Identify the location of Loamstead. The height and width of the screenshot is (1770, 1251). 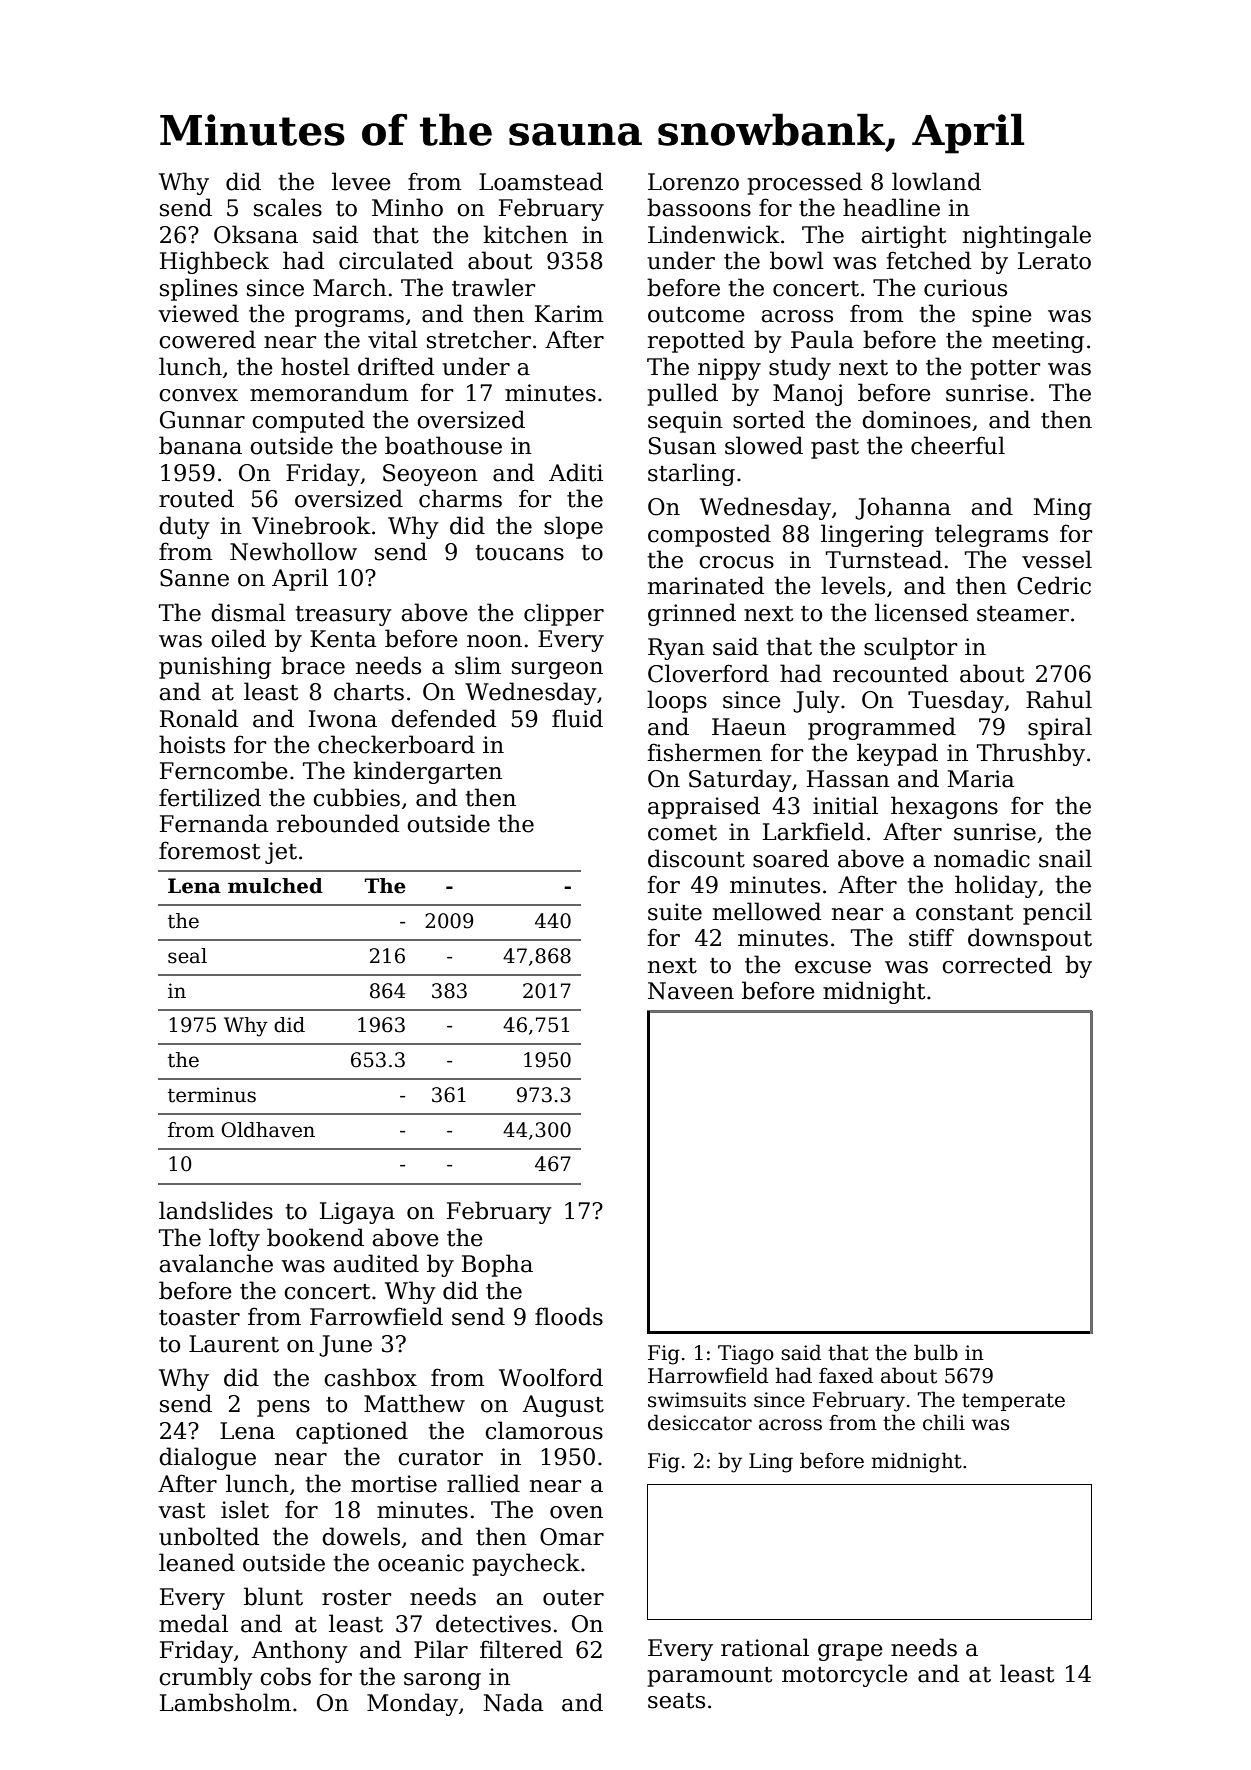
(541, 181).
